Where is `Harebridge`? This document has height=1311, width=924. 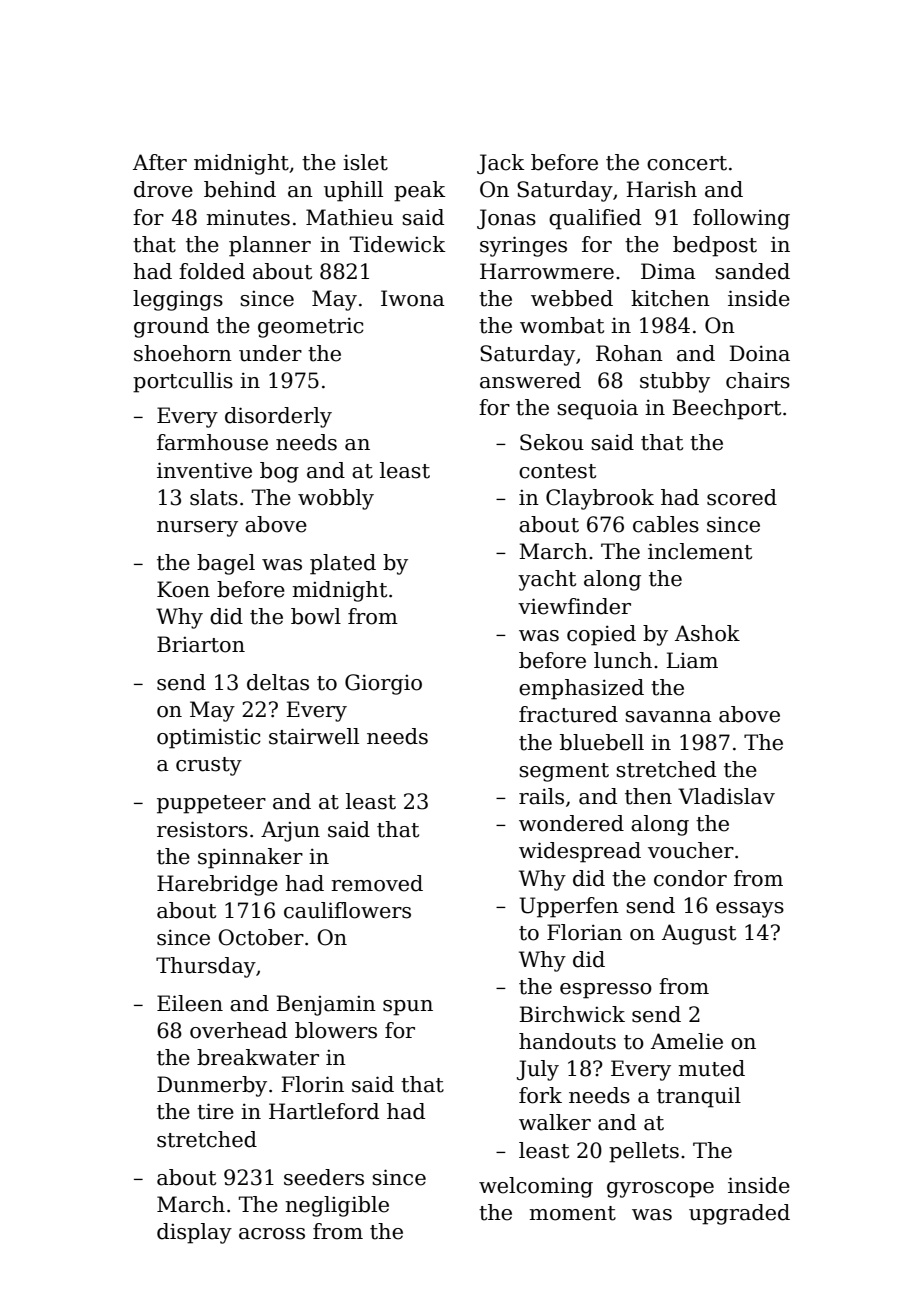 Harebridge is located at coordinates (217, 885).
